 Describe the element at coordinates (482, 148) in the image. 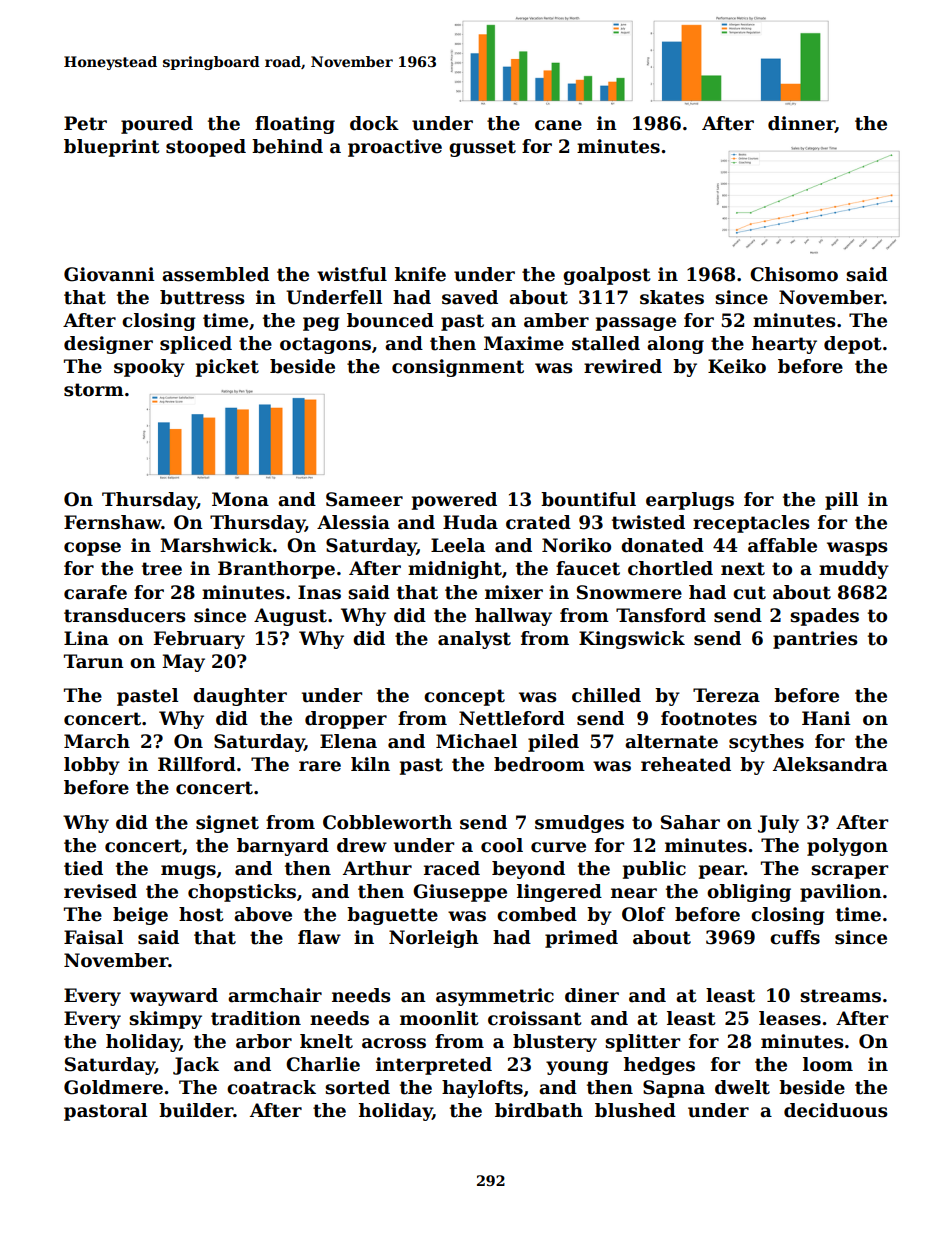

I see `gusset` at that location.
